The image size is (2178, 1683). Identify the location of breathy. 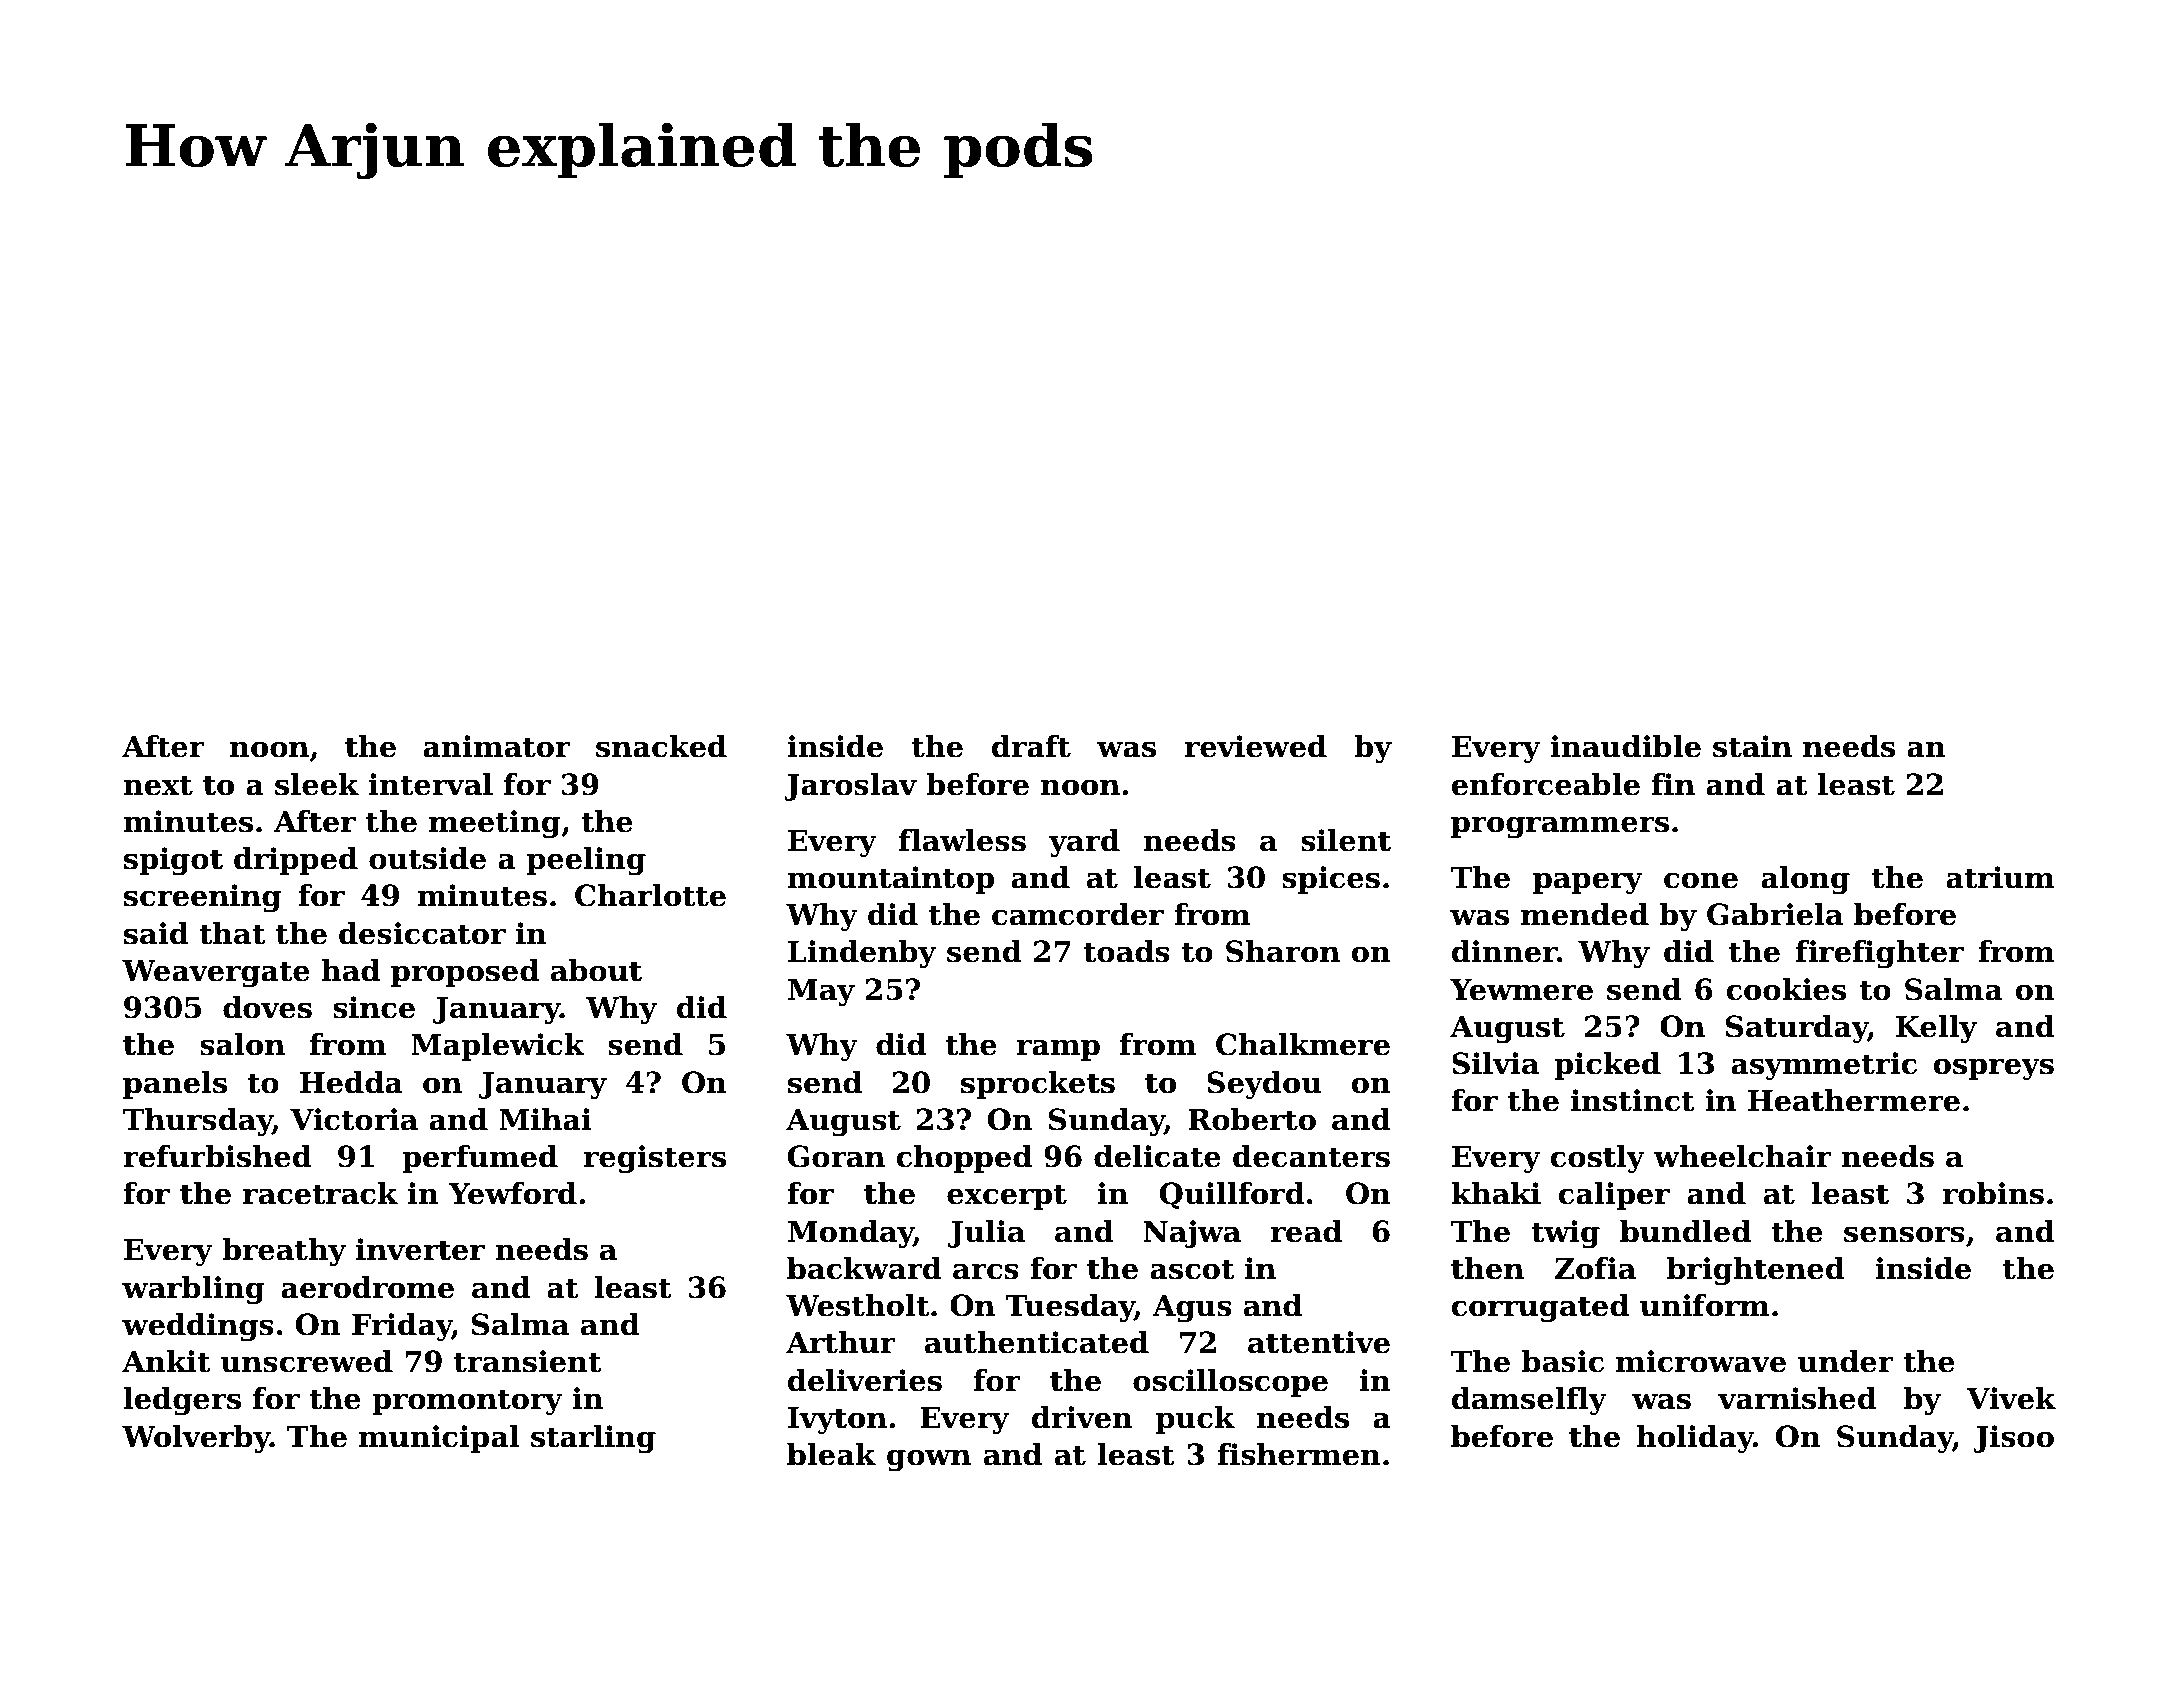
(284, 1252).
